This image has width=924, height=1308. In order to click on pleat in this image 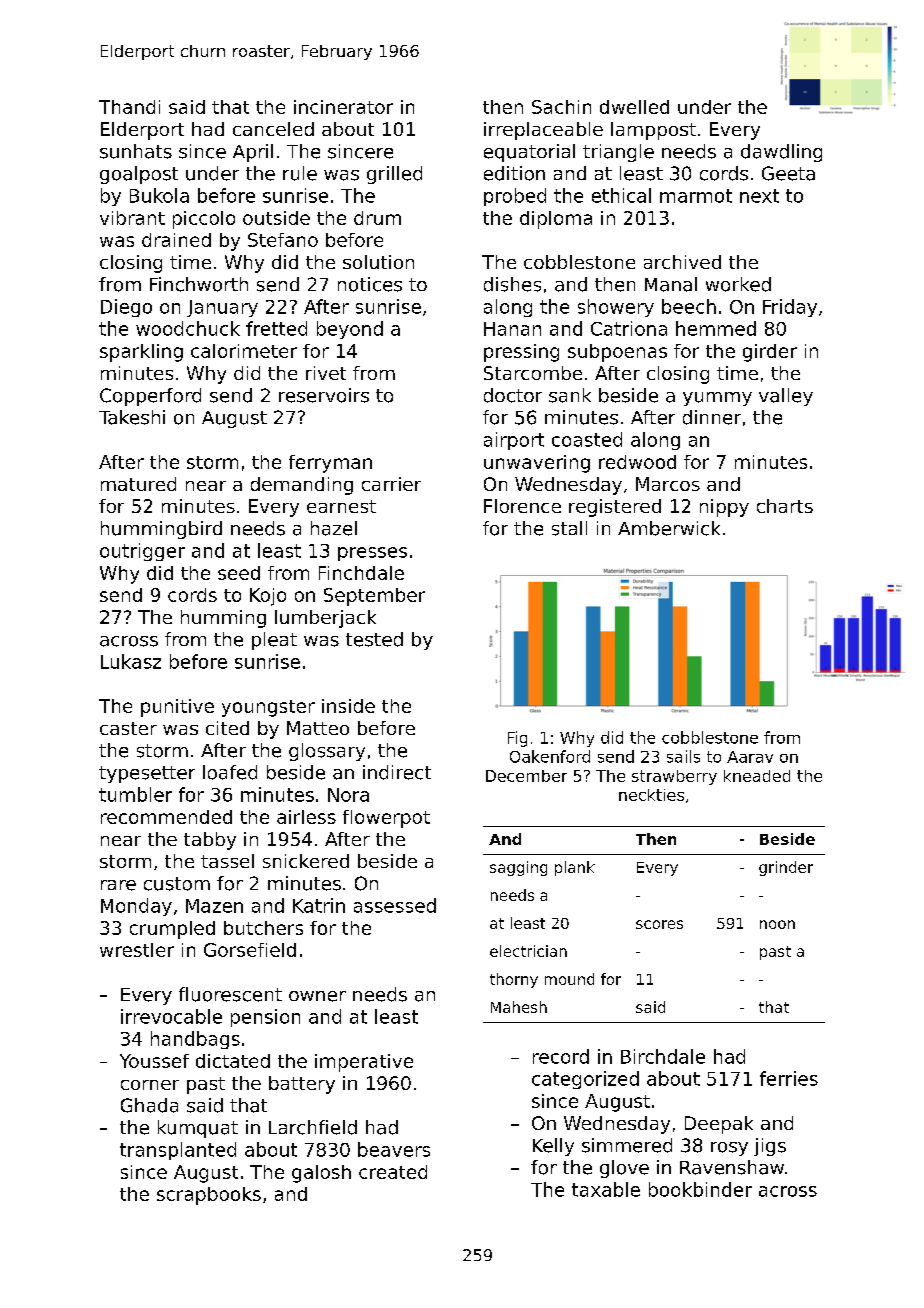, I will do `click(274, 641)`.
